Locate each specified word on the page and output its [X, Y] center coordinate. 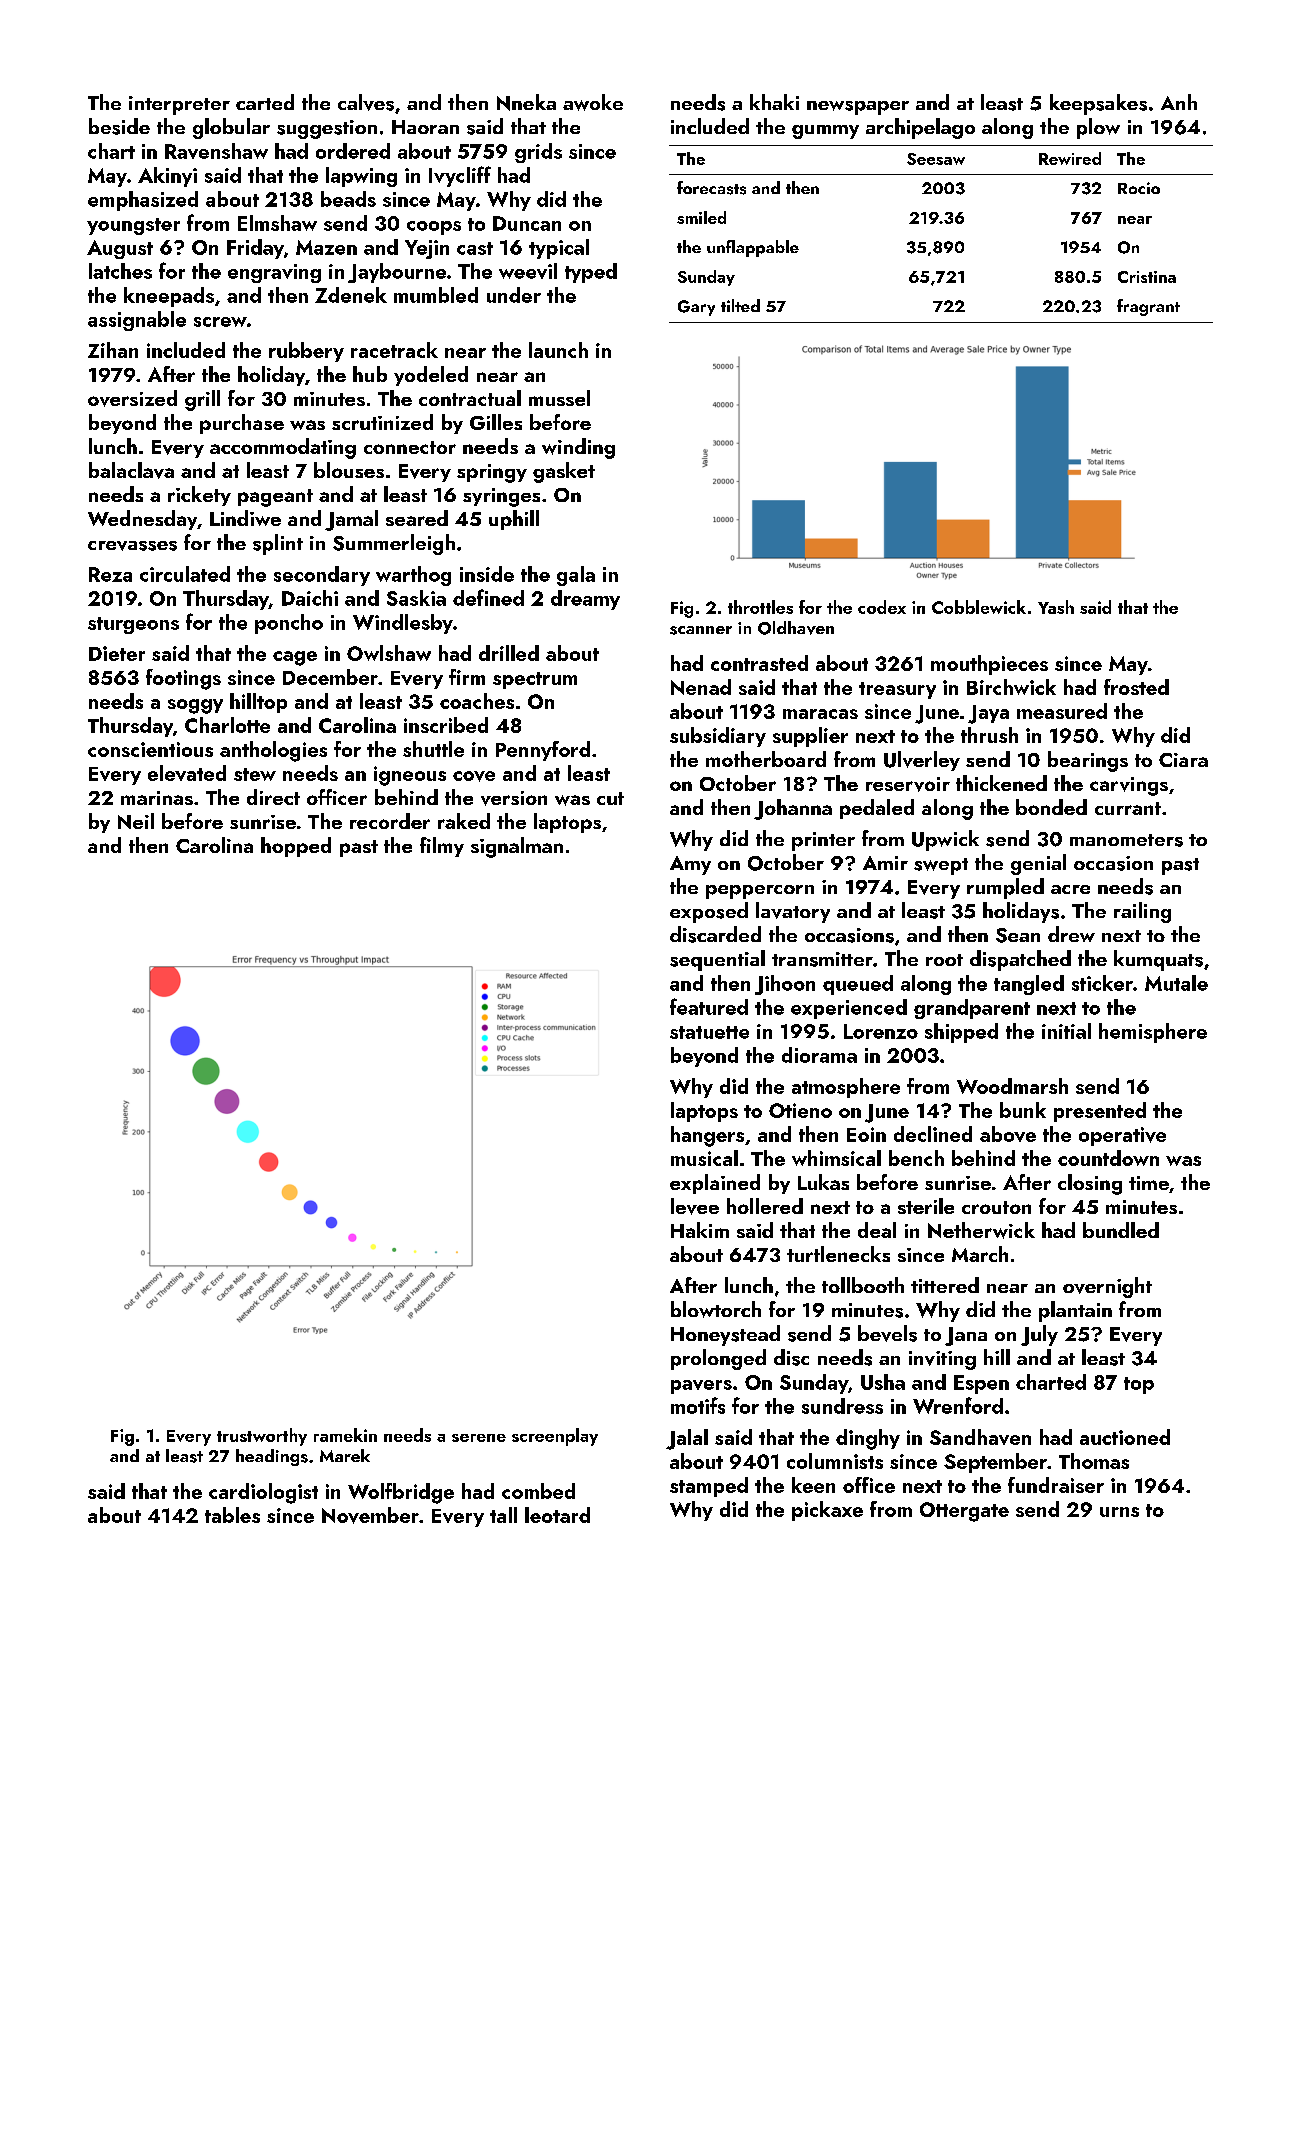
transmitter [822, 959]
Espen [981, 1384]
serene [479, 1438]
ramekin [345, 1435]
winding [578, 448]
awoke [593, 102]
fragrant [1148, 307]
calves [366, 102]
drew [1071, 934]
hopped [296, 847]
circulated [185, 574]
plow [1098, 128]
